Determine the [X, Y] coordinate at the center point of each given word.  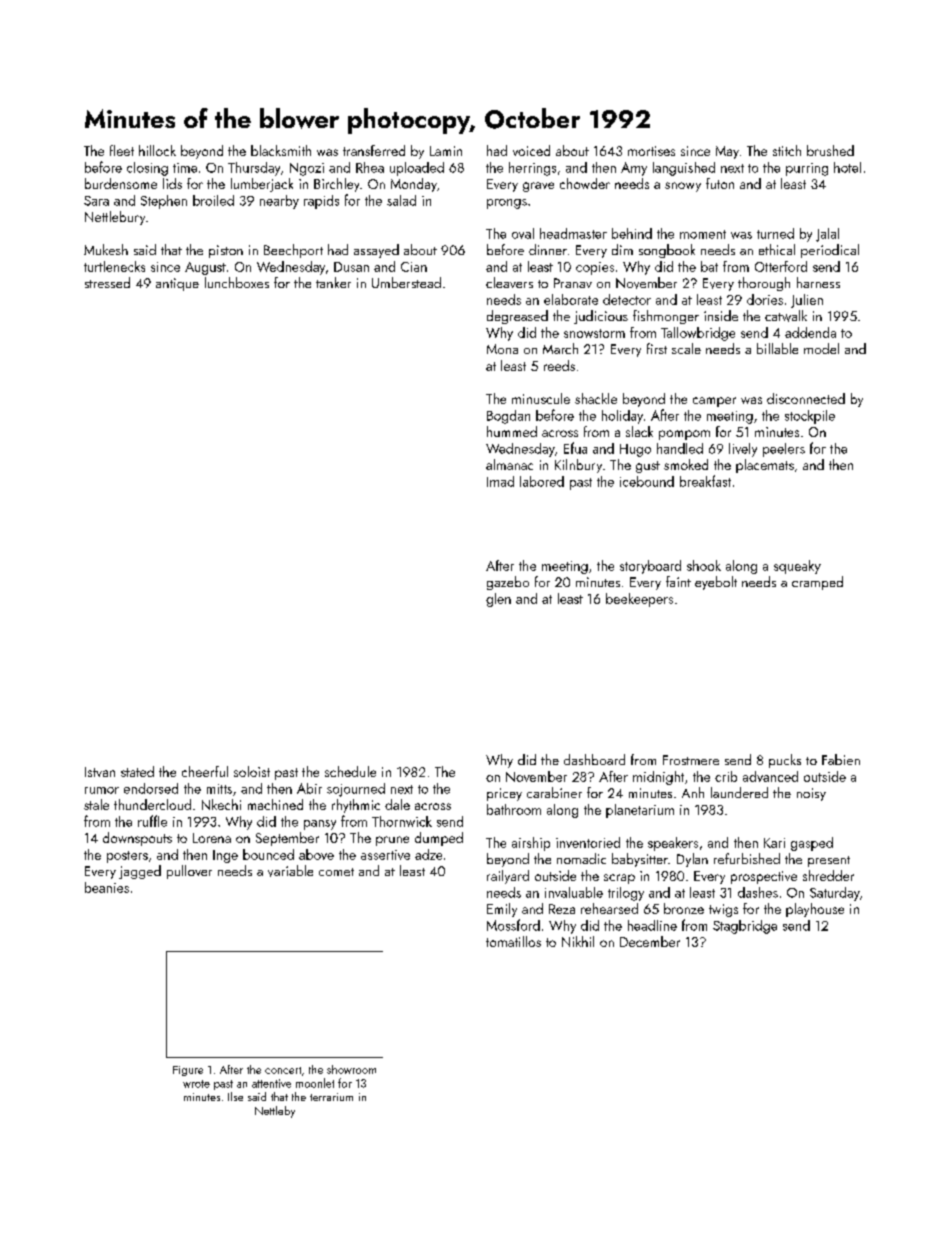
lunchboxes [237, 282]
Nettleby [275, 1112]
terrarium [331, 1097]
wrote [196, 1084]
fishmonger [666, 317]
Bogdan [508, 417]
